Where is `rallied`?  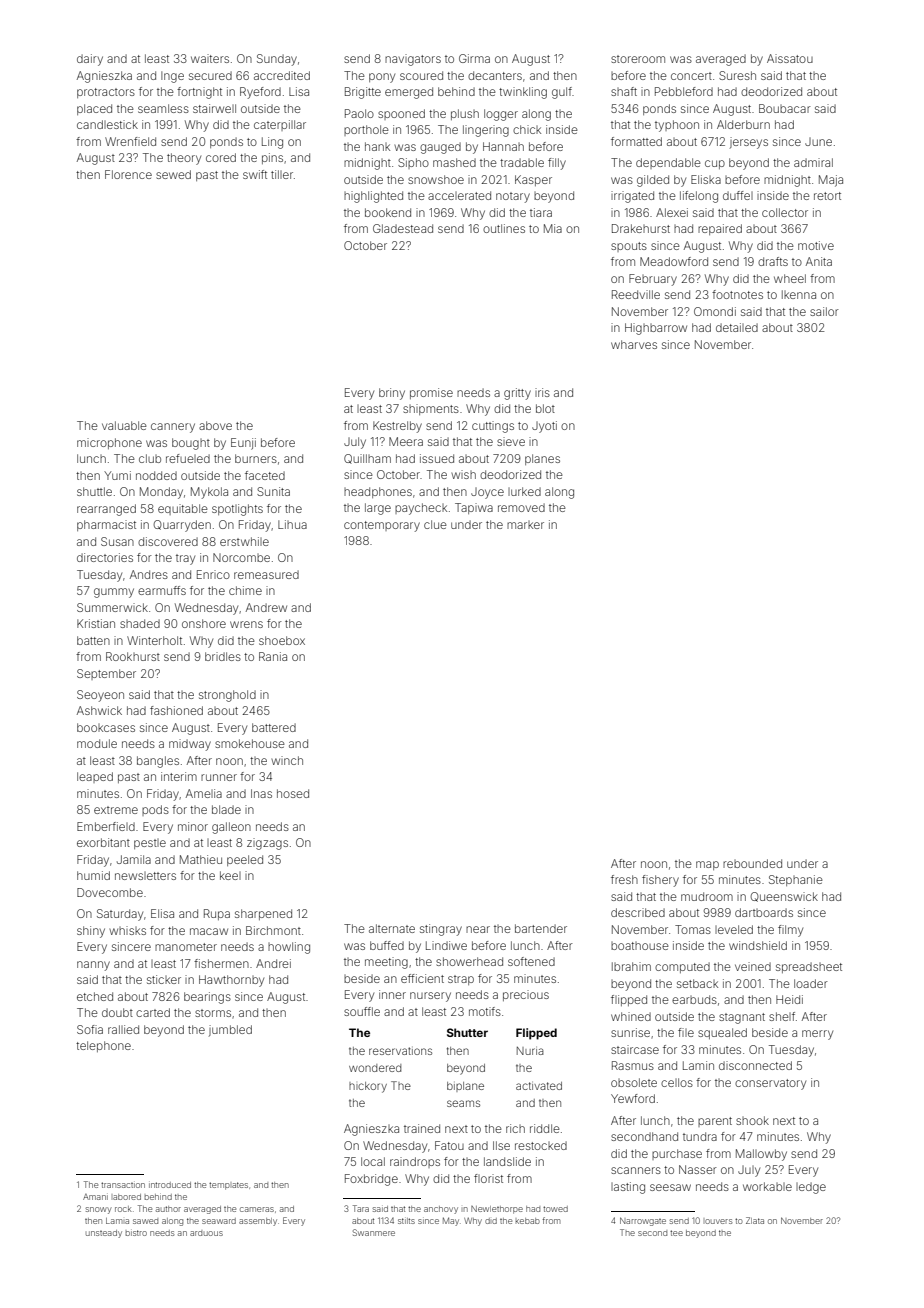
rallied is located at coordinates (123, 1029).
